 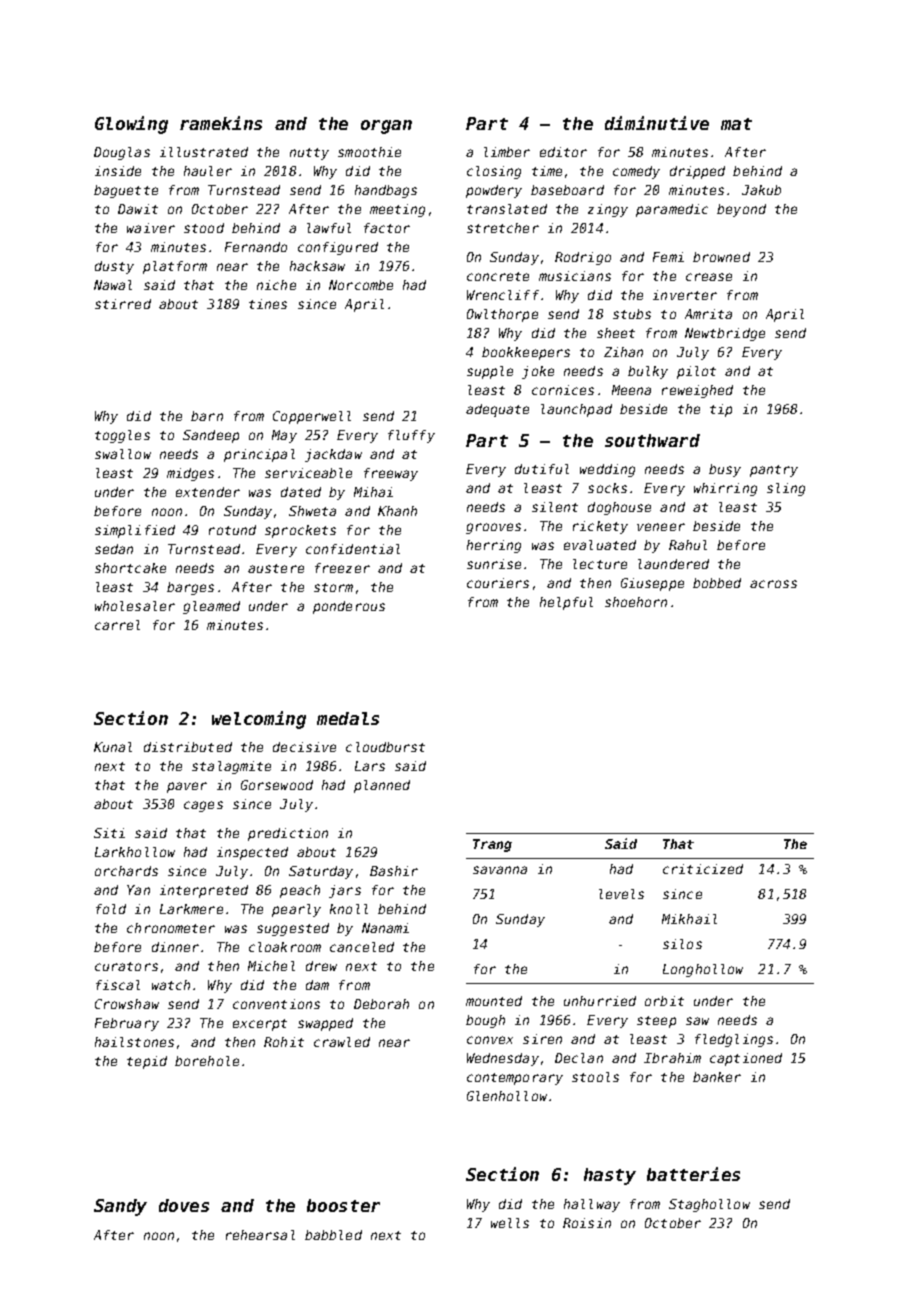 What do you see at coordinates (211, 607) in the document?
I see `gleamed` at bounding box center [211, 607].
